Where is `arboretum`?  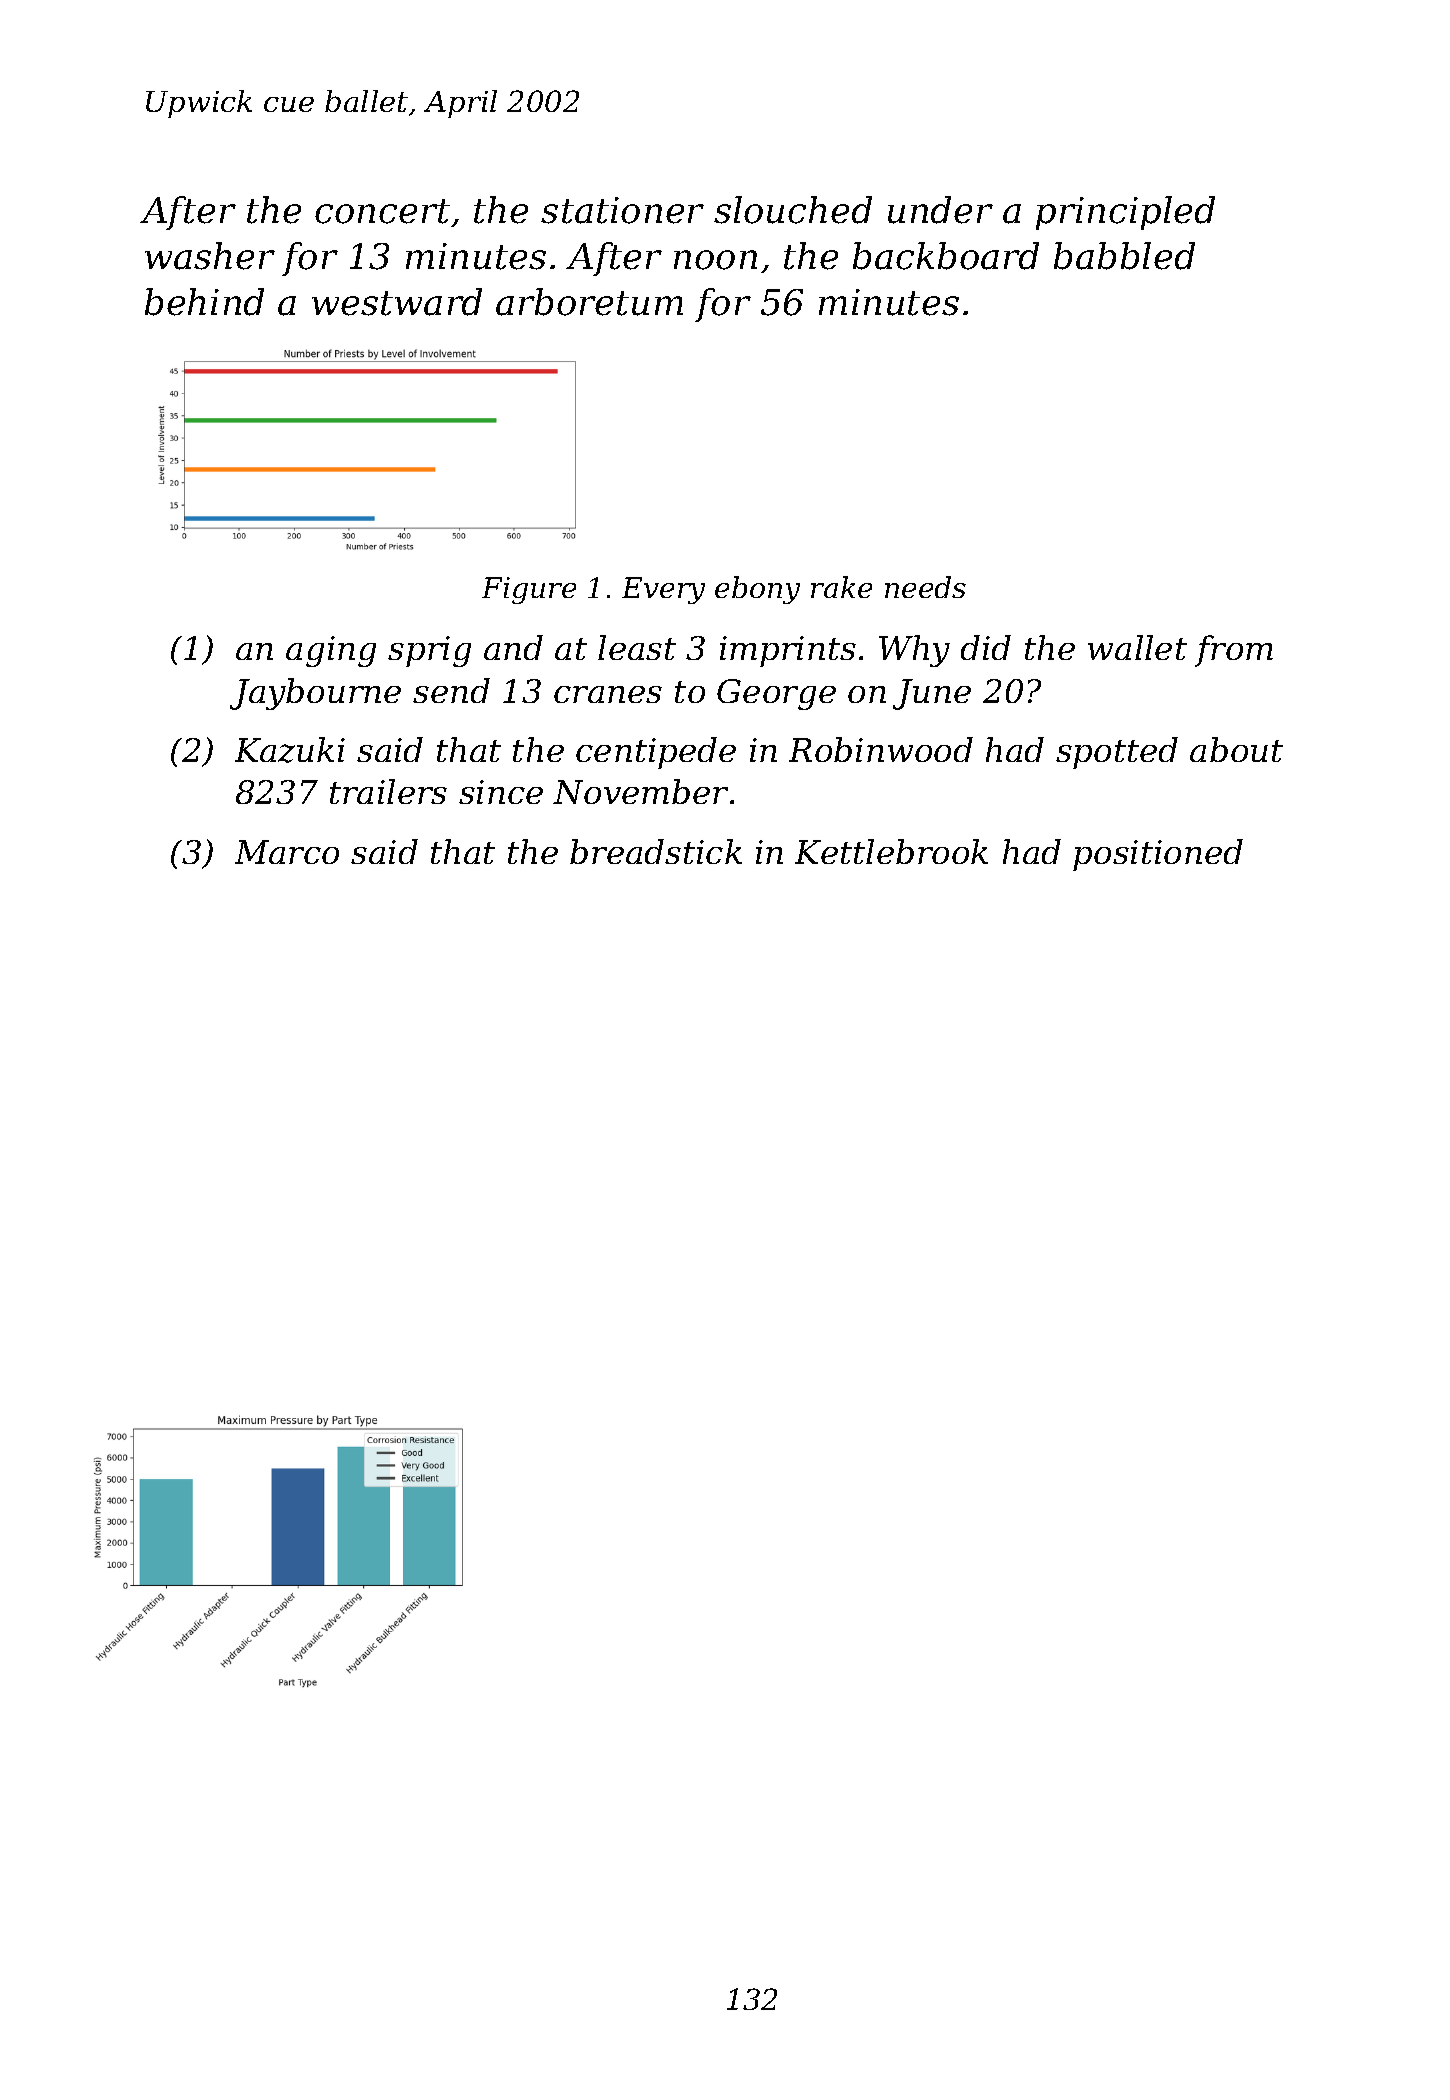 arboretum is located at coordinates (589, 302).
